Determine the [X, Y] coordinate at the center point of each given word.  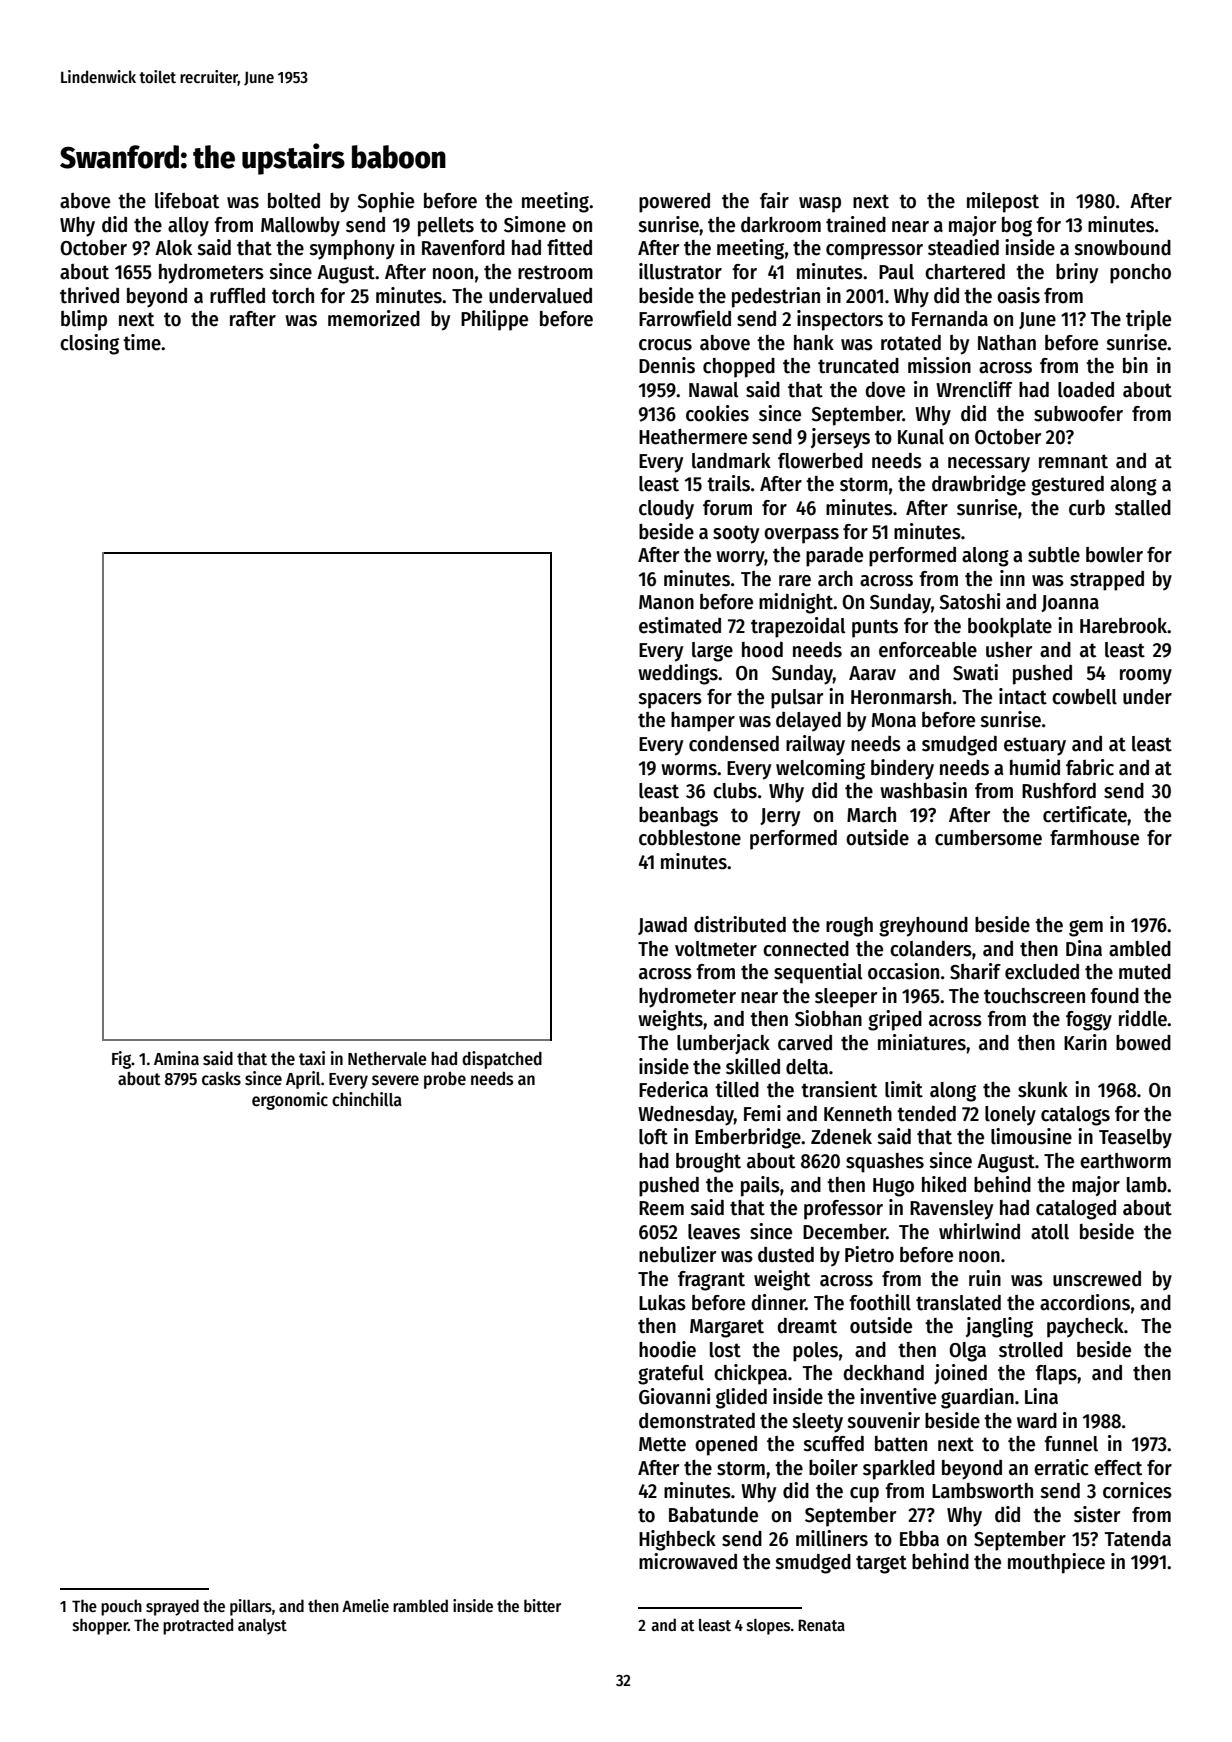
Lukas [662, 1303]
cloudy [666, 510]
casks [221, 1079]
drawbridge [979, 485]
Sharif [975, 971]
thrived [89, 295]
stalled [1143, 508]
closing [89, 344]
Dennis [667, 365]
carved [805, 1043]
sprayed [172, 1607]
